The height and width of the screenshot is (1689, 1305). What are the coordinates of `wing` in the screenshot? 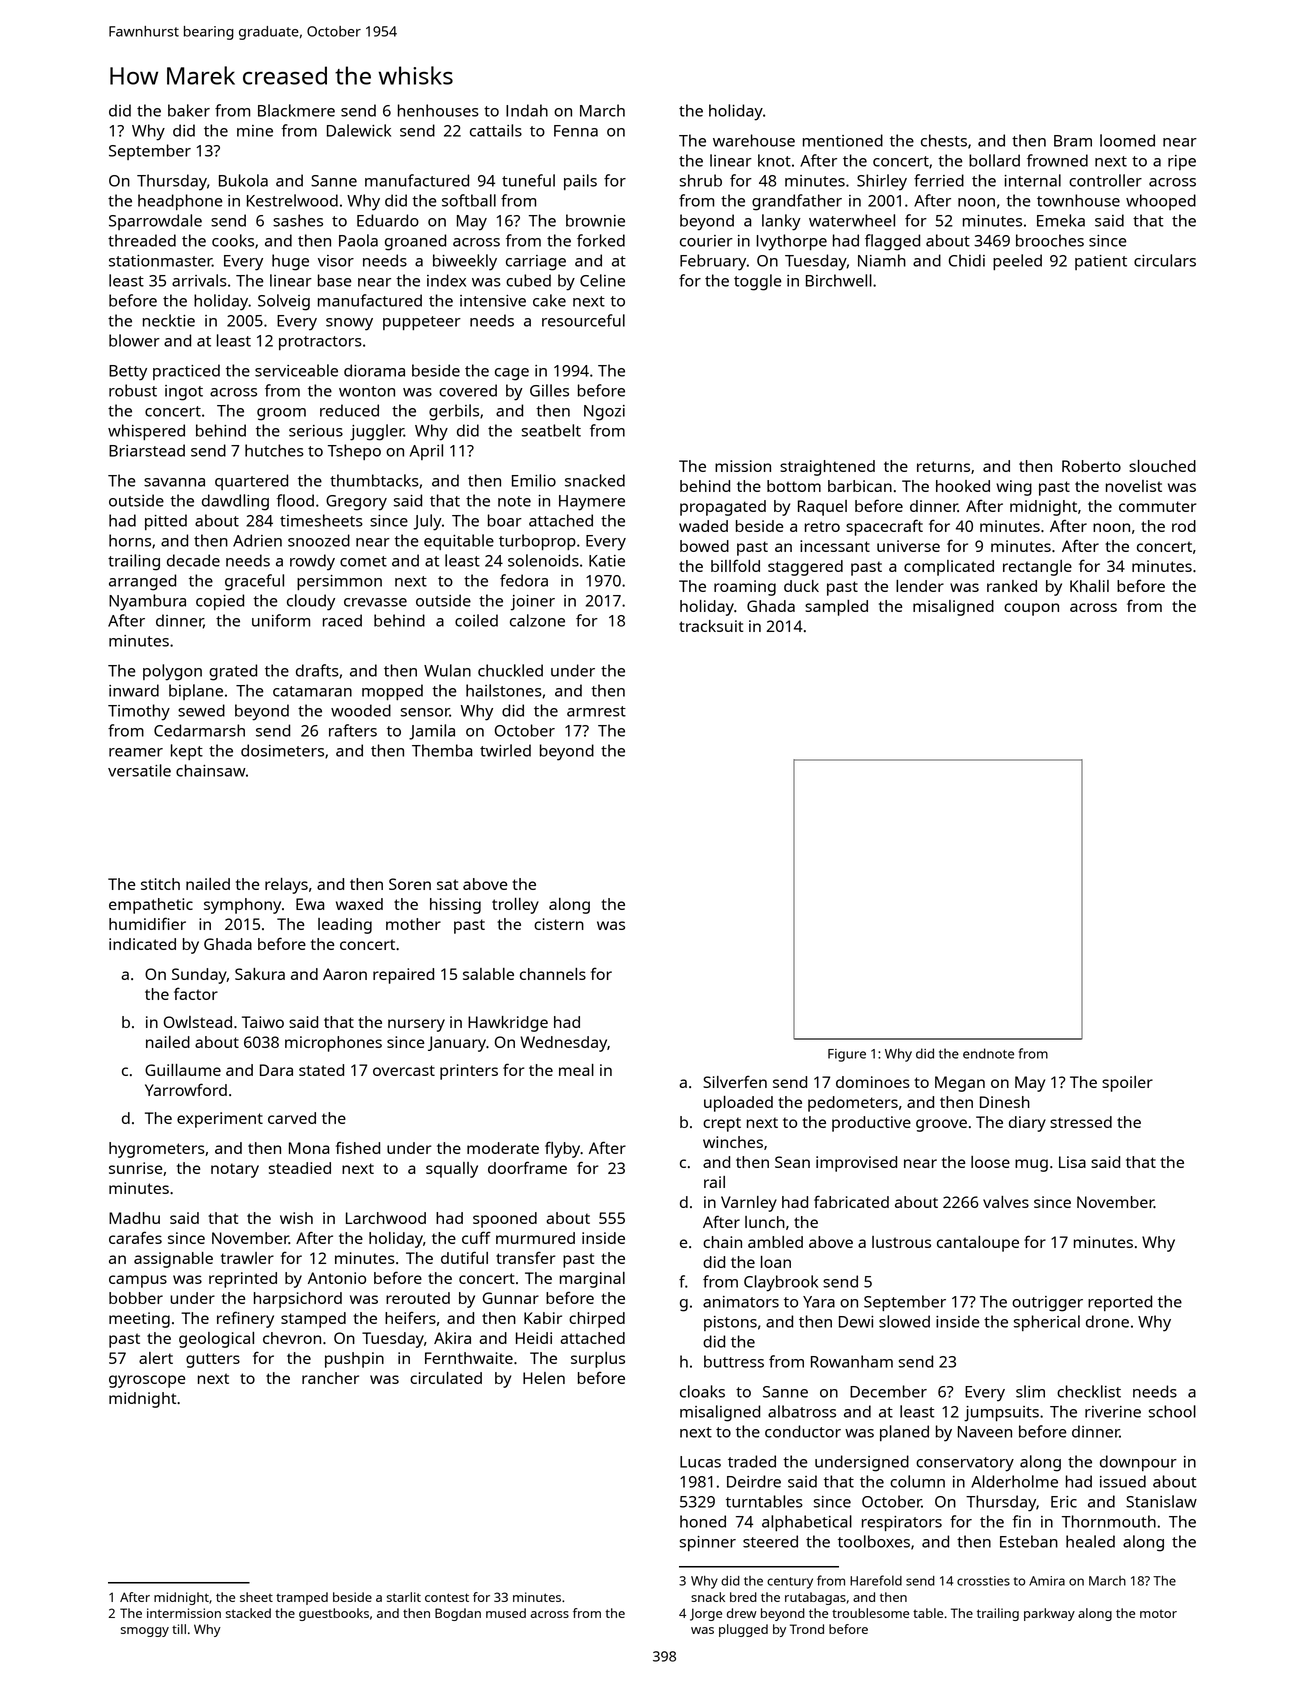 It's located at (1014, 488).
